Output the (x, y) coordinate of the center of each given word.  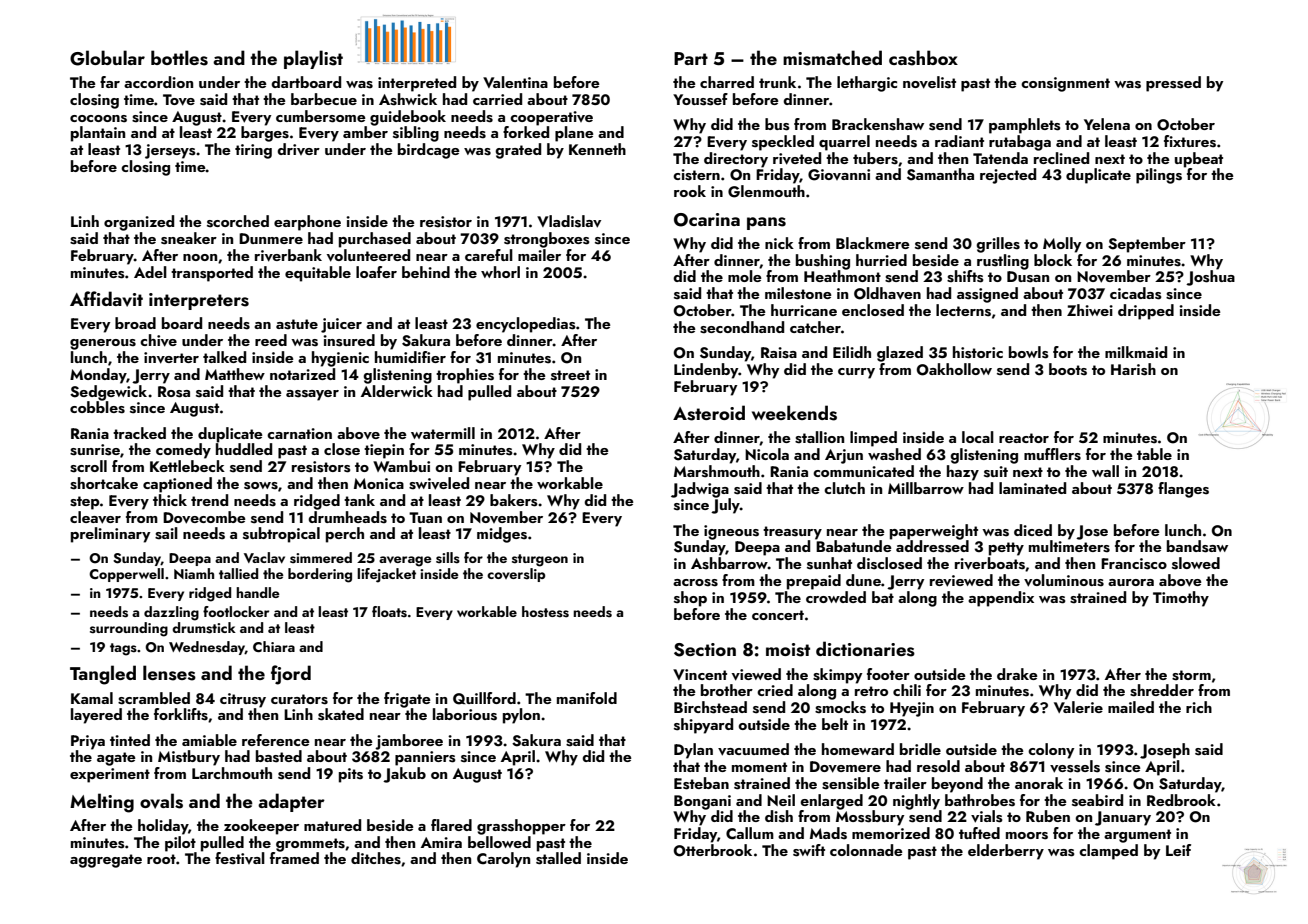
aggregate (106, 861)
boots (1068, 369)
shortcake (104, 483)
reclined (1061, 158)
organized (139, 223)
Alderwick (397, 391)
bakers (514, 500)
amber (365, 132)
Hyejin (912, 709)
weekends (794, 413)
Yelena (1107, 124)
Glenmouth (766, 191)
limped (873, 439)
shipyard (703, 726)
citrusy (243, 700)
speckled (783, 143)
